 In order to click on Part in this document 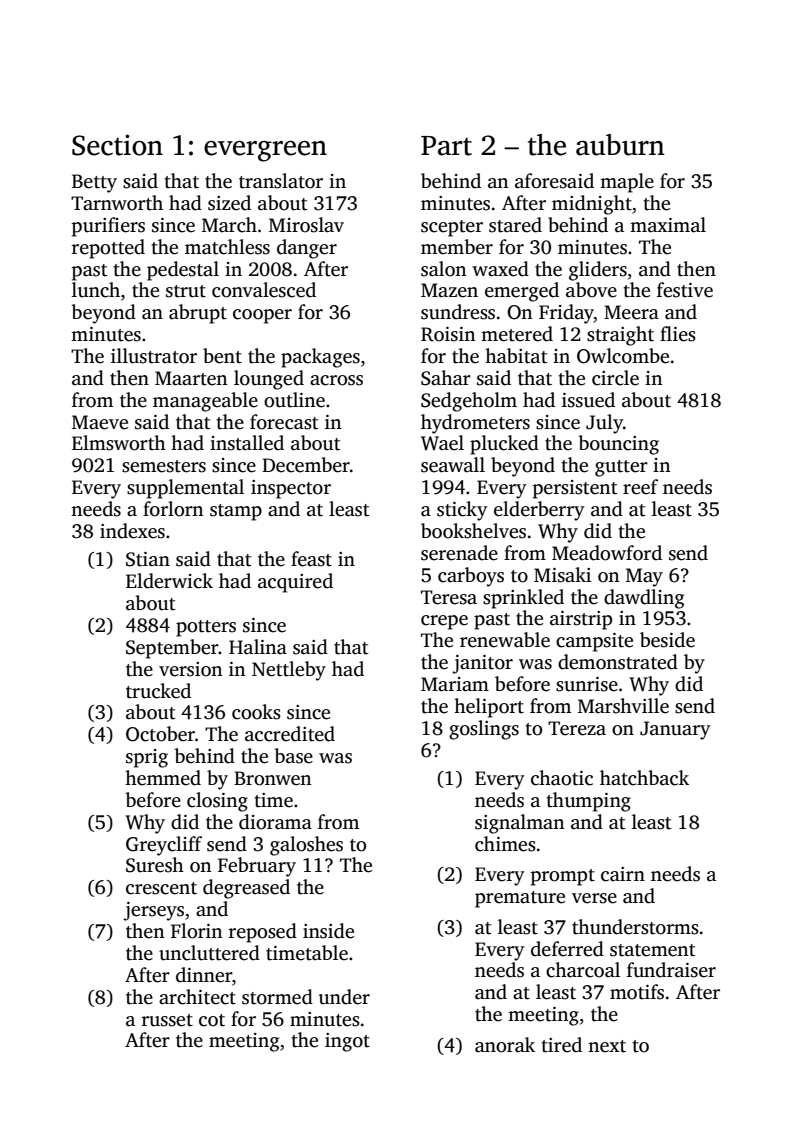, I will do `click(446, 146)`.
